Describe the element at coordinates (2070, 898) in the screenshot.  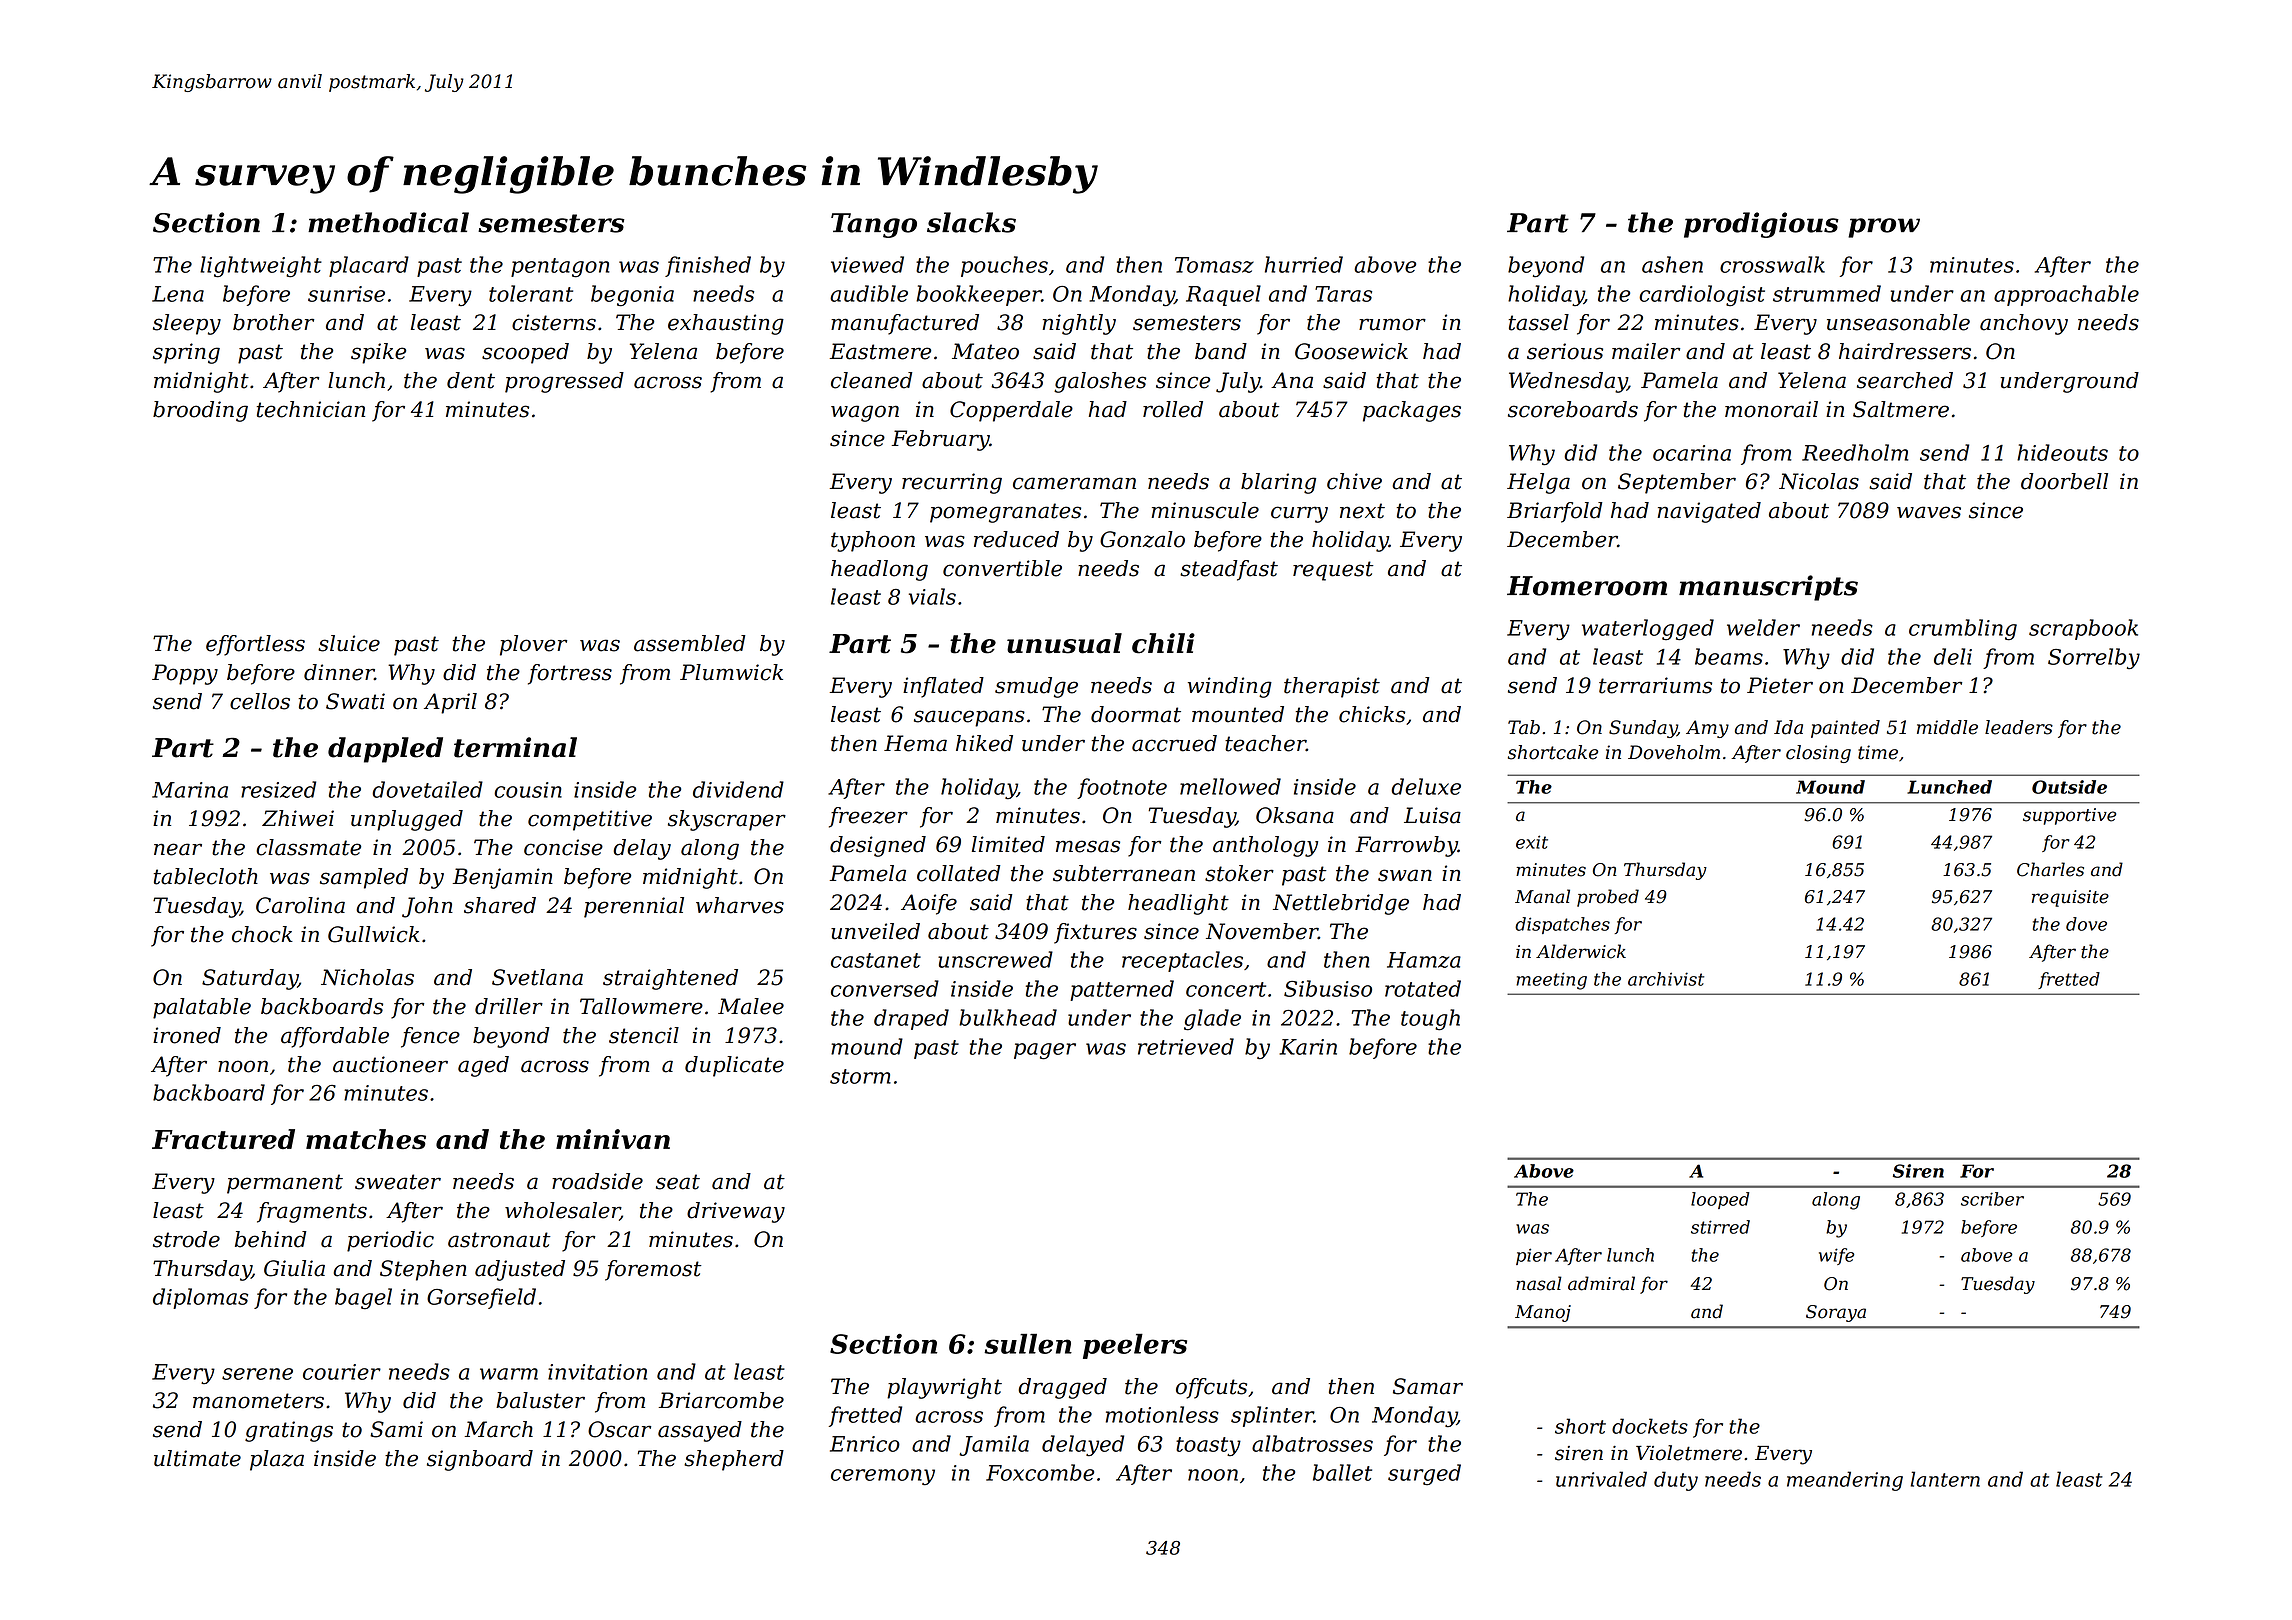
I see `requisite` at that location.
